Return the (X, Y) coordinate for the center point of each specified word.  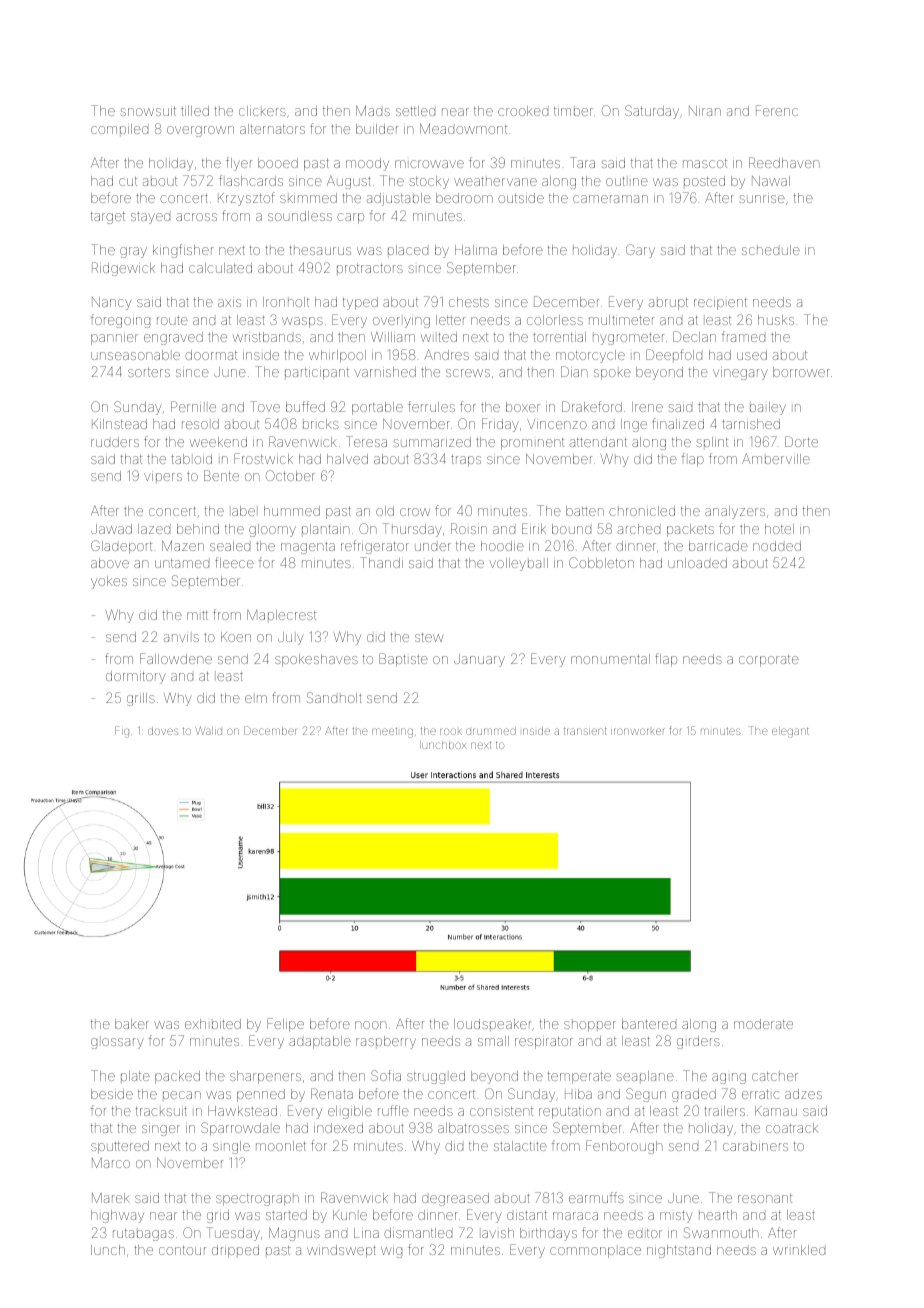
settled (415, 111)
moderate (763, 1024)
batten (585, 511)
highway (117, 1216)
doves (163, 731)
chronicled (642, 511)
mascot (705, 163)
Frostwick (263, 458)
